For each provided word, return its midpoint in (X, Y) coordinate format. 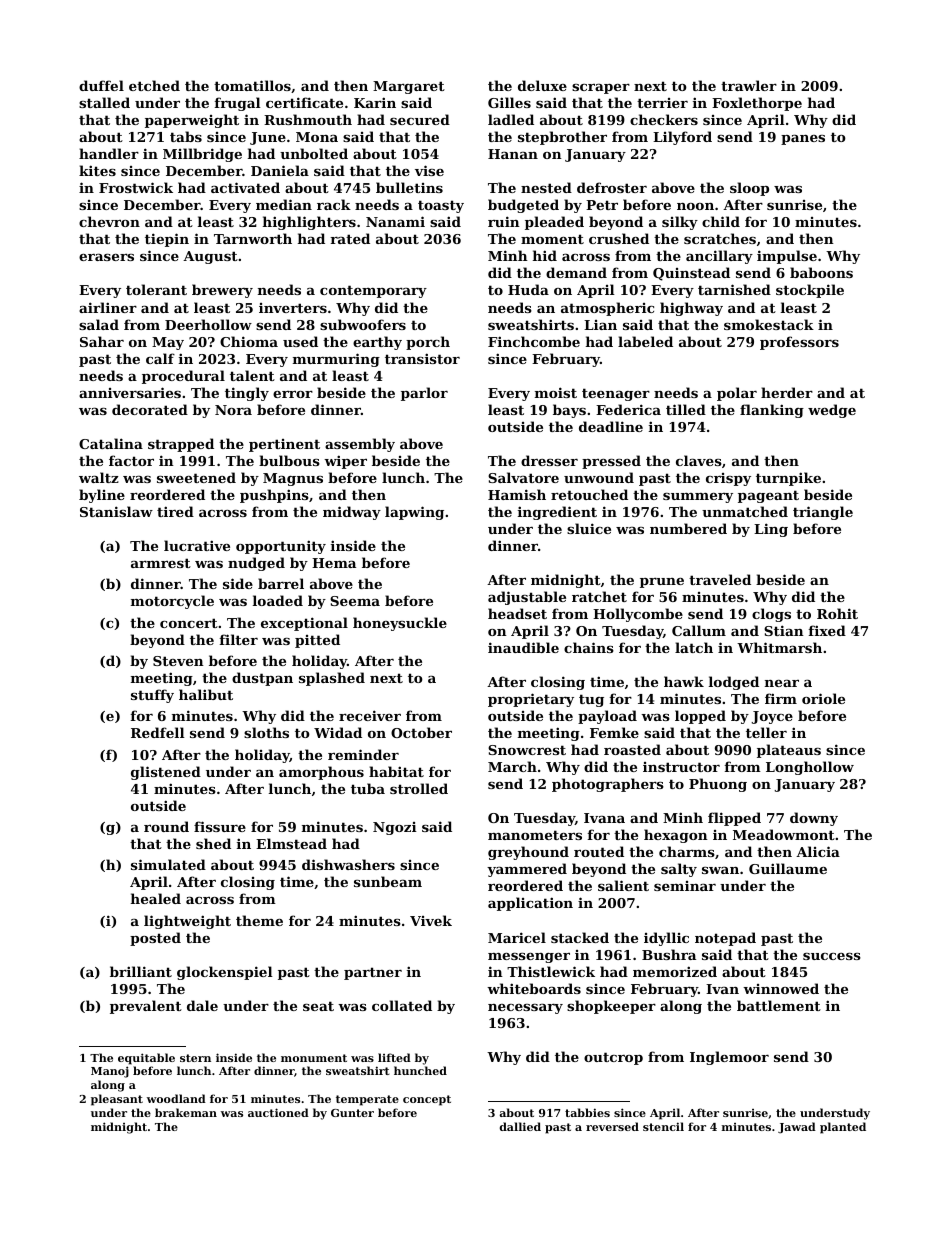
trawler (749, 85)
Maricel (517, 937)
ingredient (557, 513)
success (832, 956)
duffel (101, 85)
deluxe (542, 85)
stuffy (152, 696)
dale (202, 1005)
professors (799, 343)
